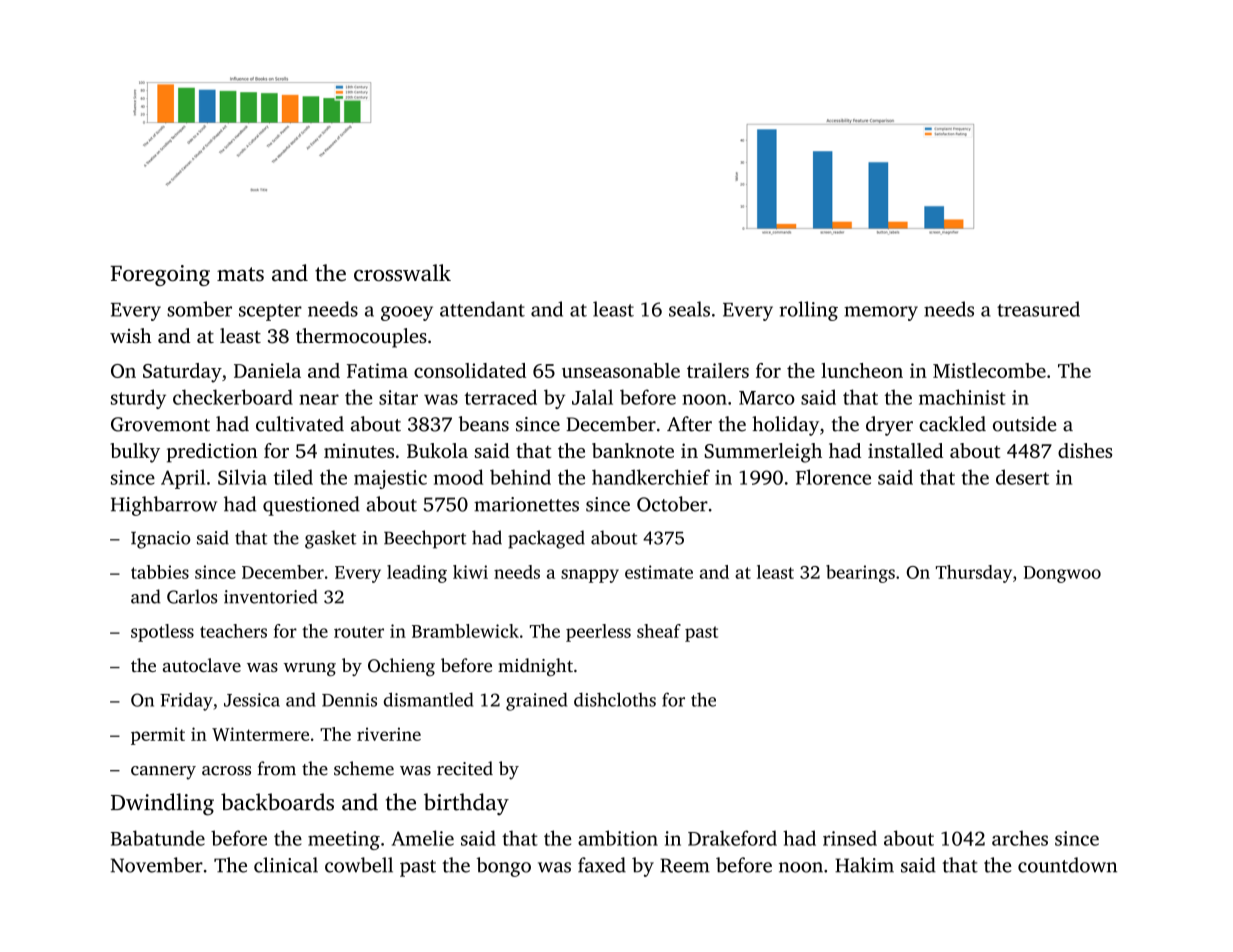 The image size is (1233, 952). Describe the element at coordinates (689, 309) in the screenshot. I see `seals` at that location.
